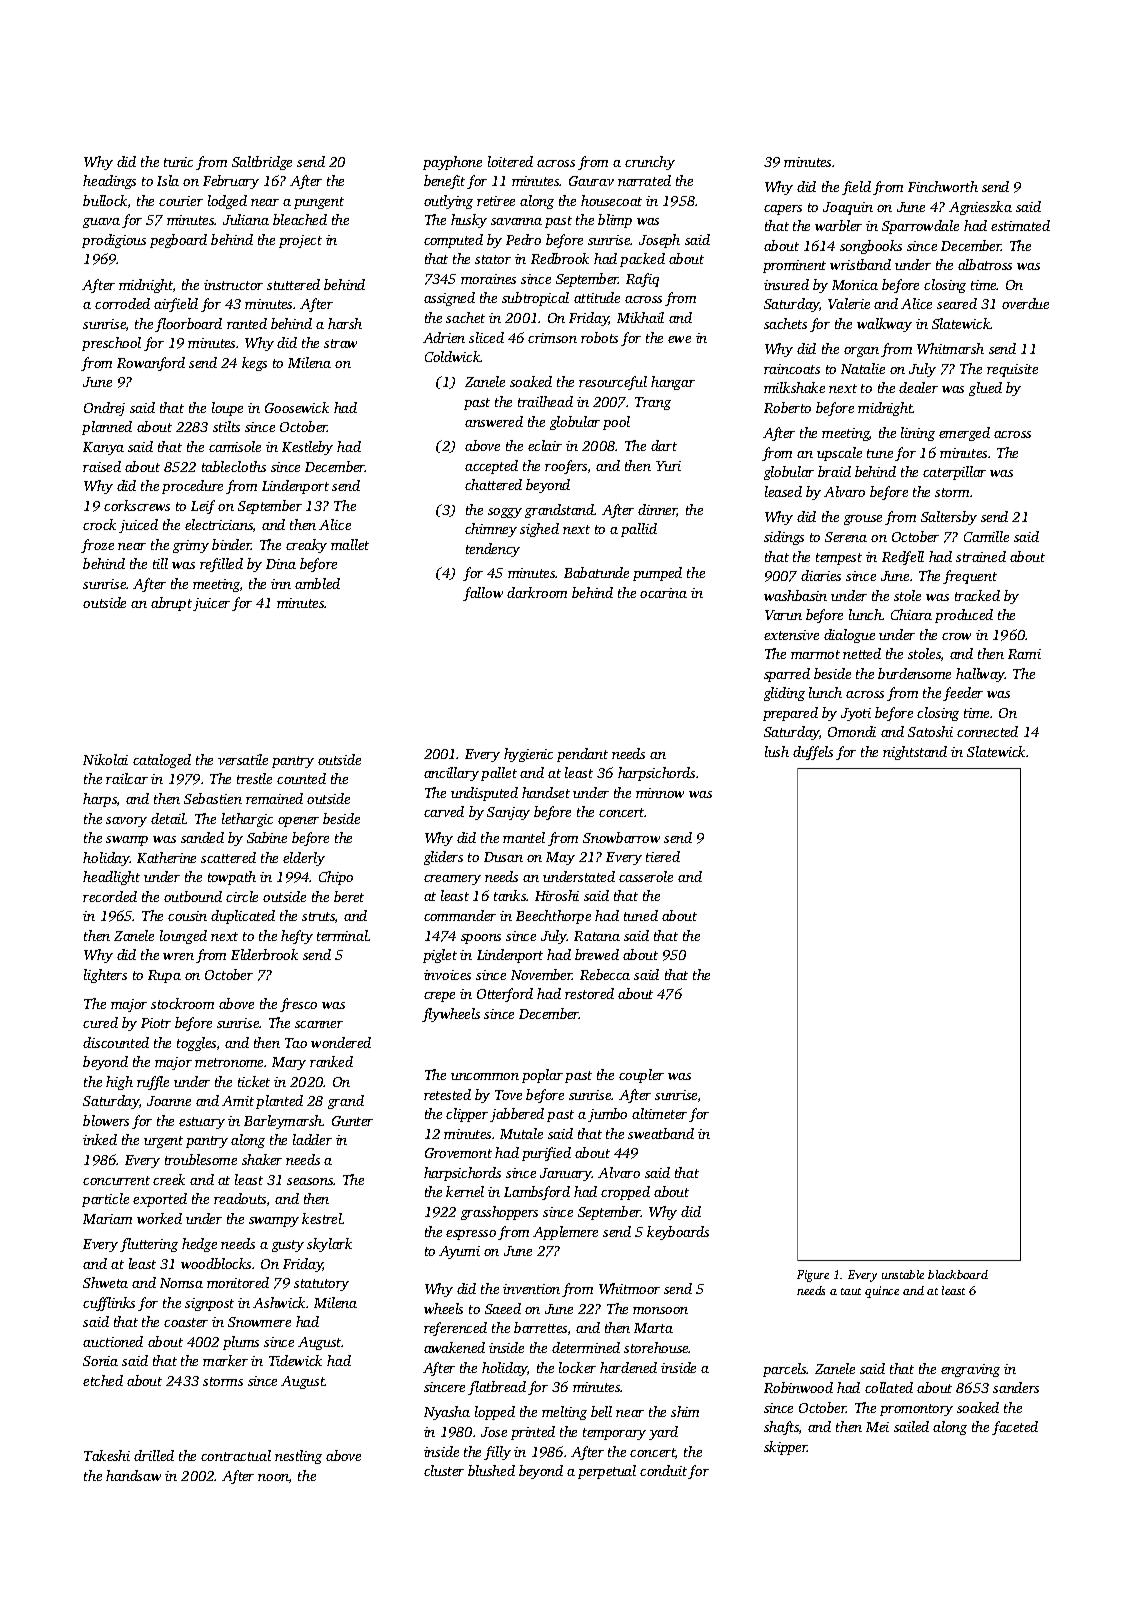  I want to click on coupler, so click(641, 1076).
